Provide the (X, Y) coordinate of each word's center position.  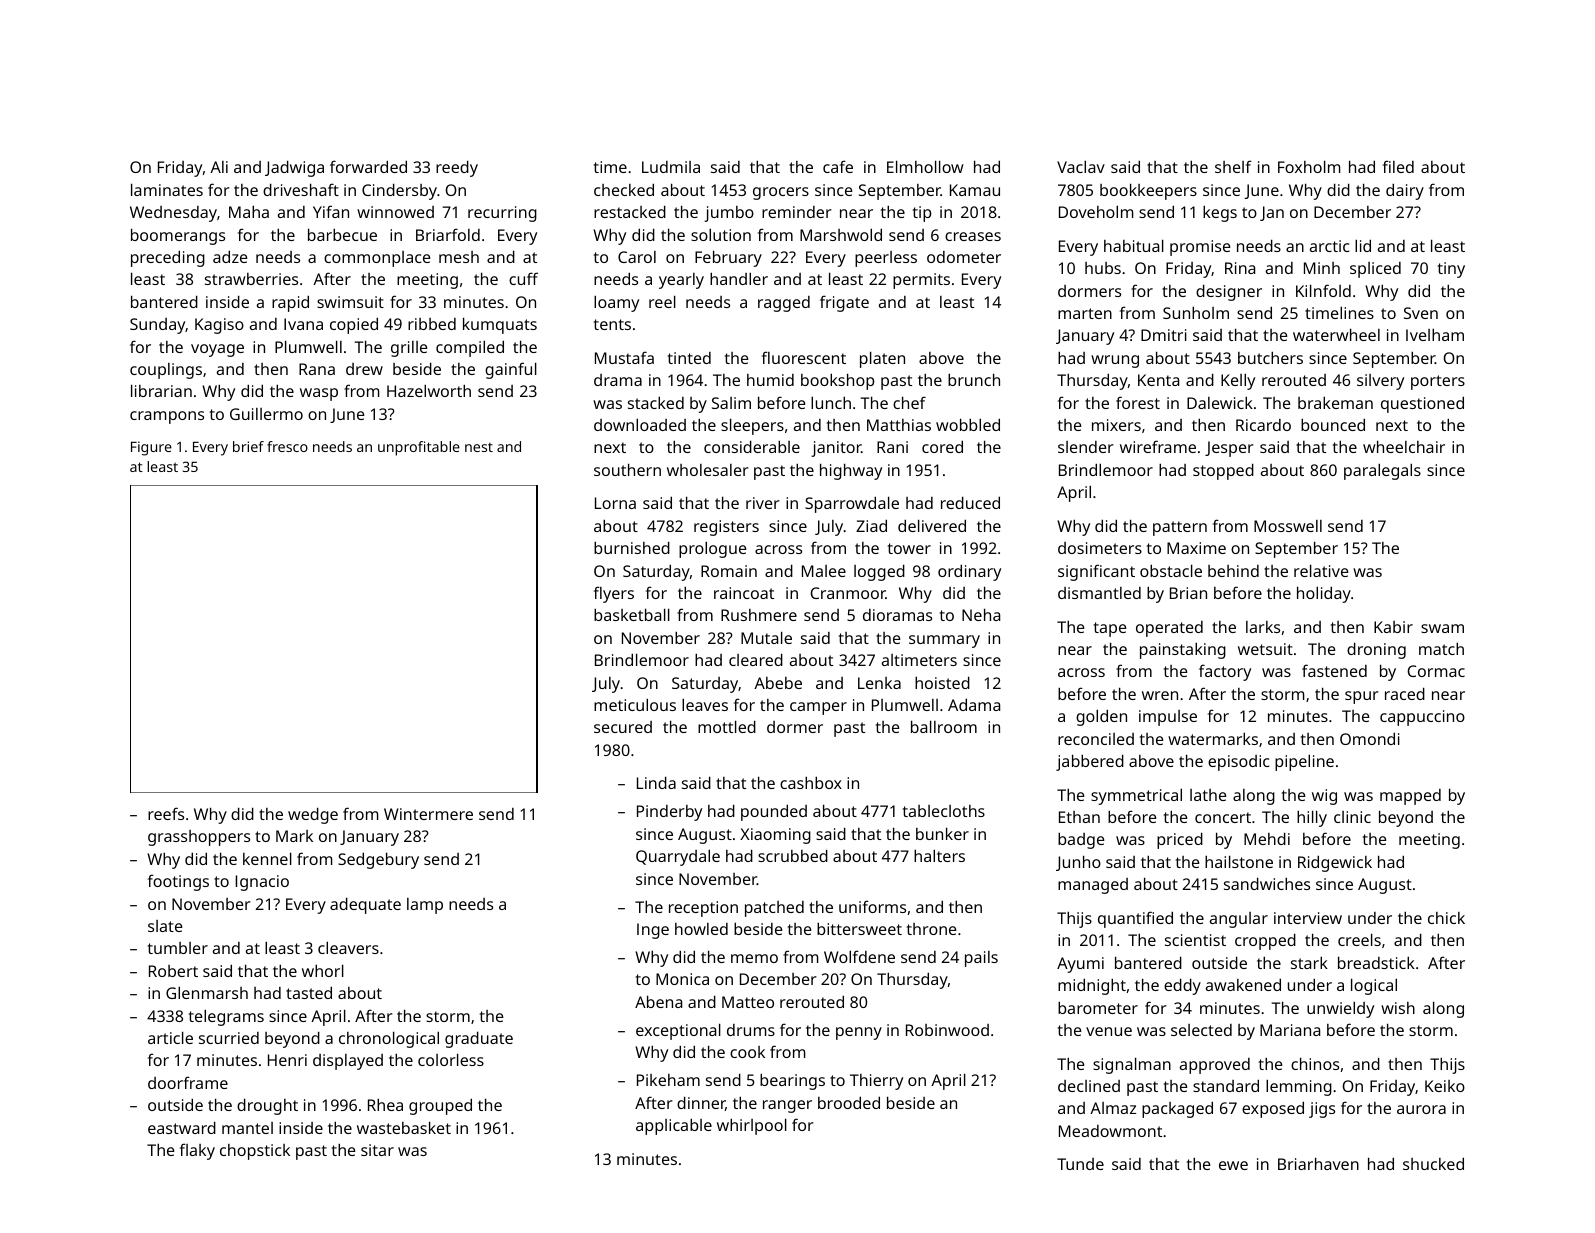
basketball (632, 614)
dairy (1405, 191)
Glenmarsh (207, 992)
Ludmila (671, 167)
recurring (502, 214)
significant (1096, 572)
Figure (151, 448)
